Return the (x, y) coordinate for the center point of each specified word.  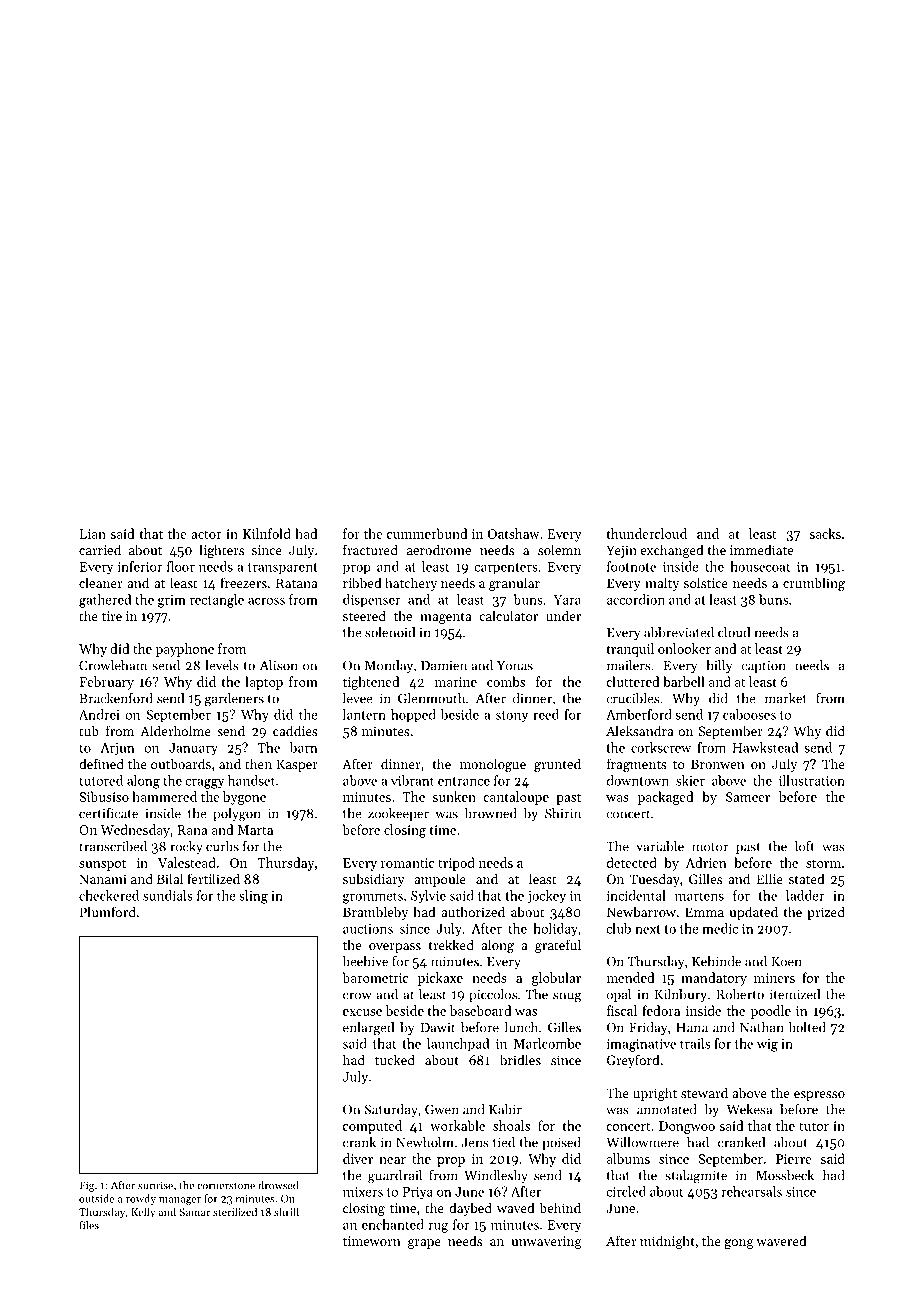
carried (100, 549)
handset (251, 780)
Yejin (621, 551)
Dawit (438, 1028)
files (89, 1225)
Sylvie (428, 897)
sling (253, 897)
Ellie (770, 878)
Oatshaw (514, 533)
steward (704, 1092)
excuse (362, 1012)
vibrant (412, 780)
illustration (812, 780)
